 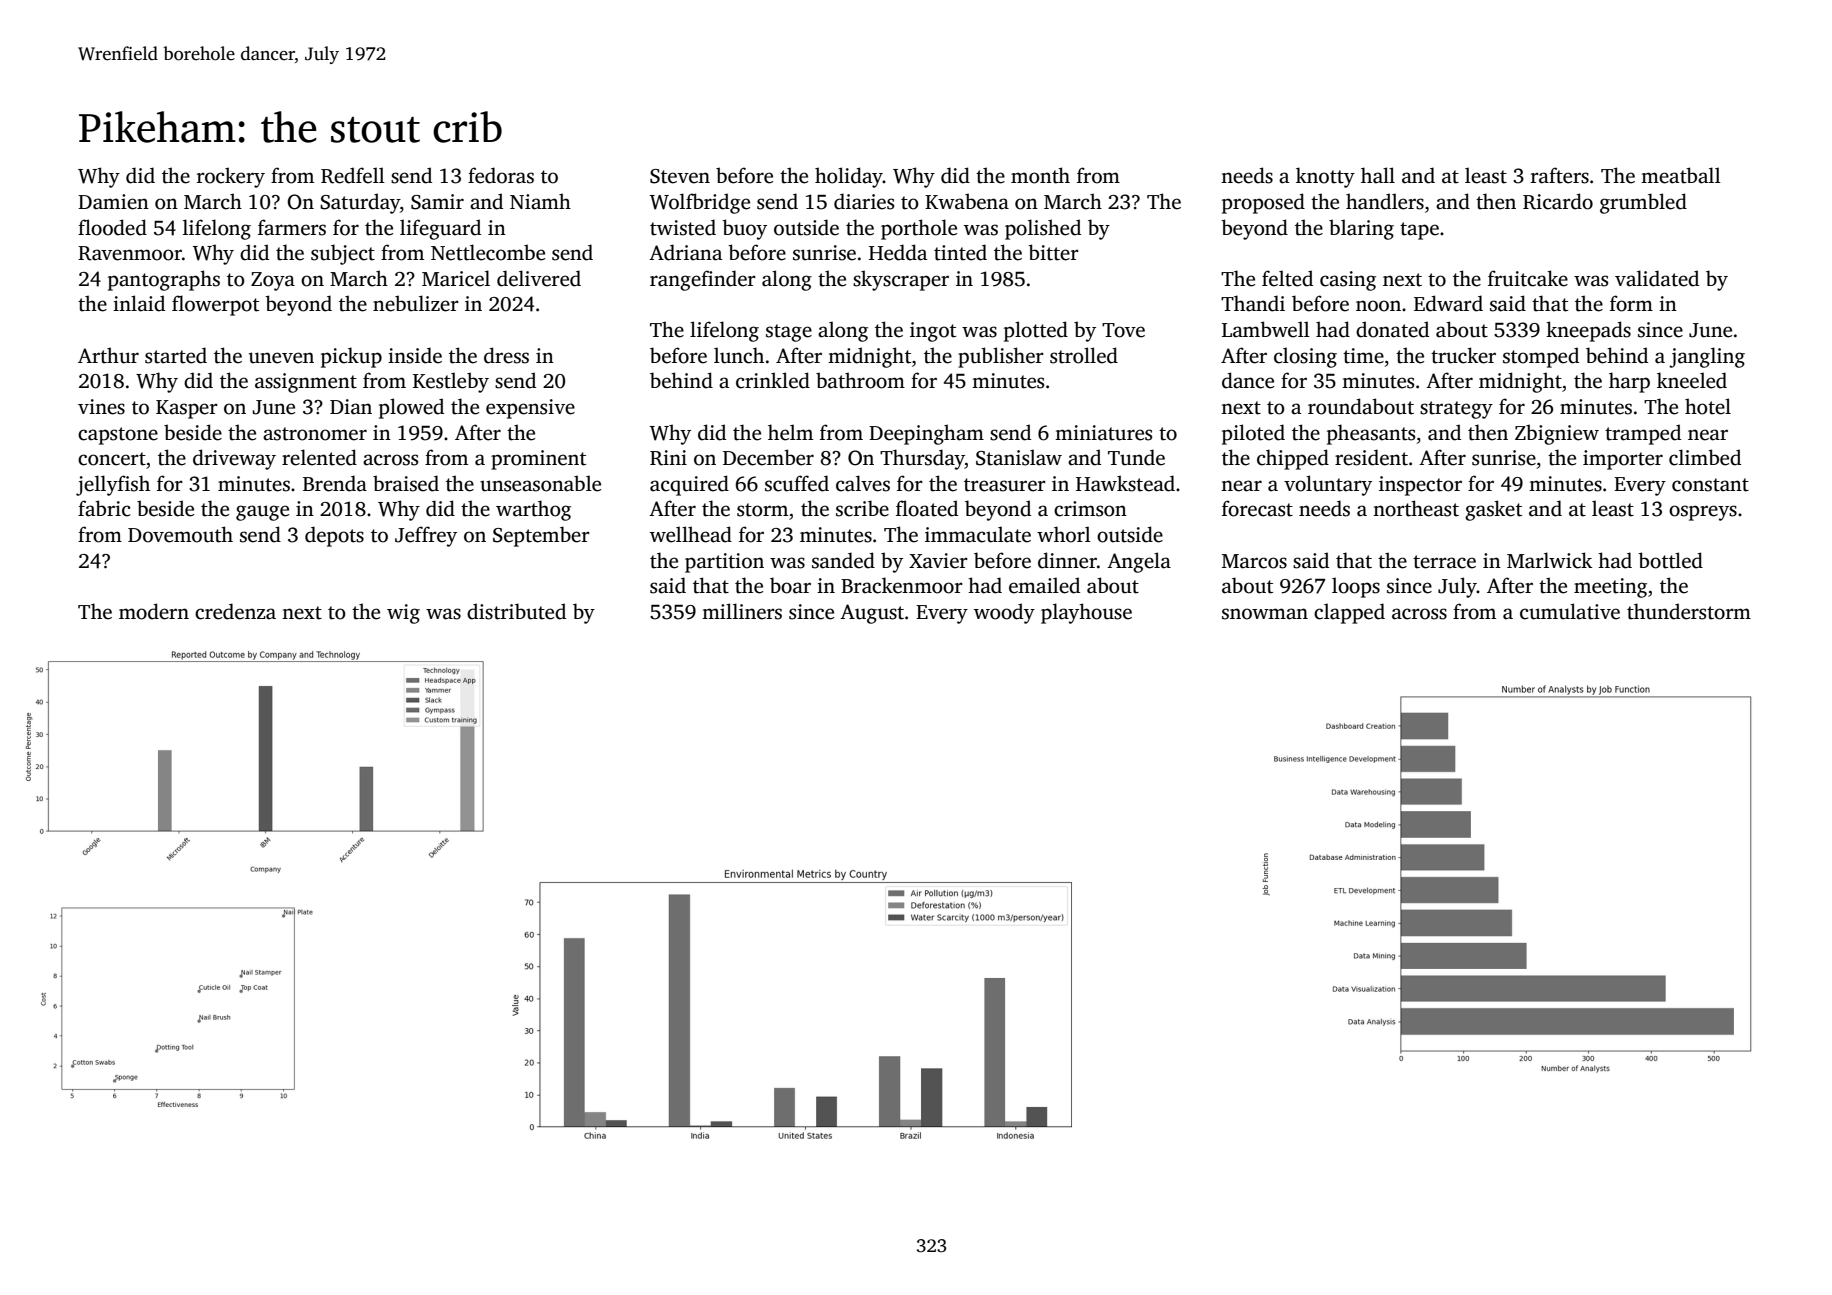 What do you see at coordinates (539, 278) in the screenshot?
I see `delivered` at bounding box center [539, 278].
